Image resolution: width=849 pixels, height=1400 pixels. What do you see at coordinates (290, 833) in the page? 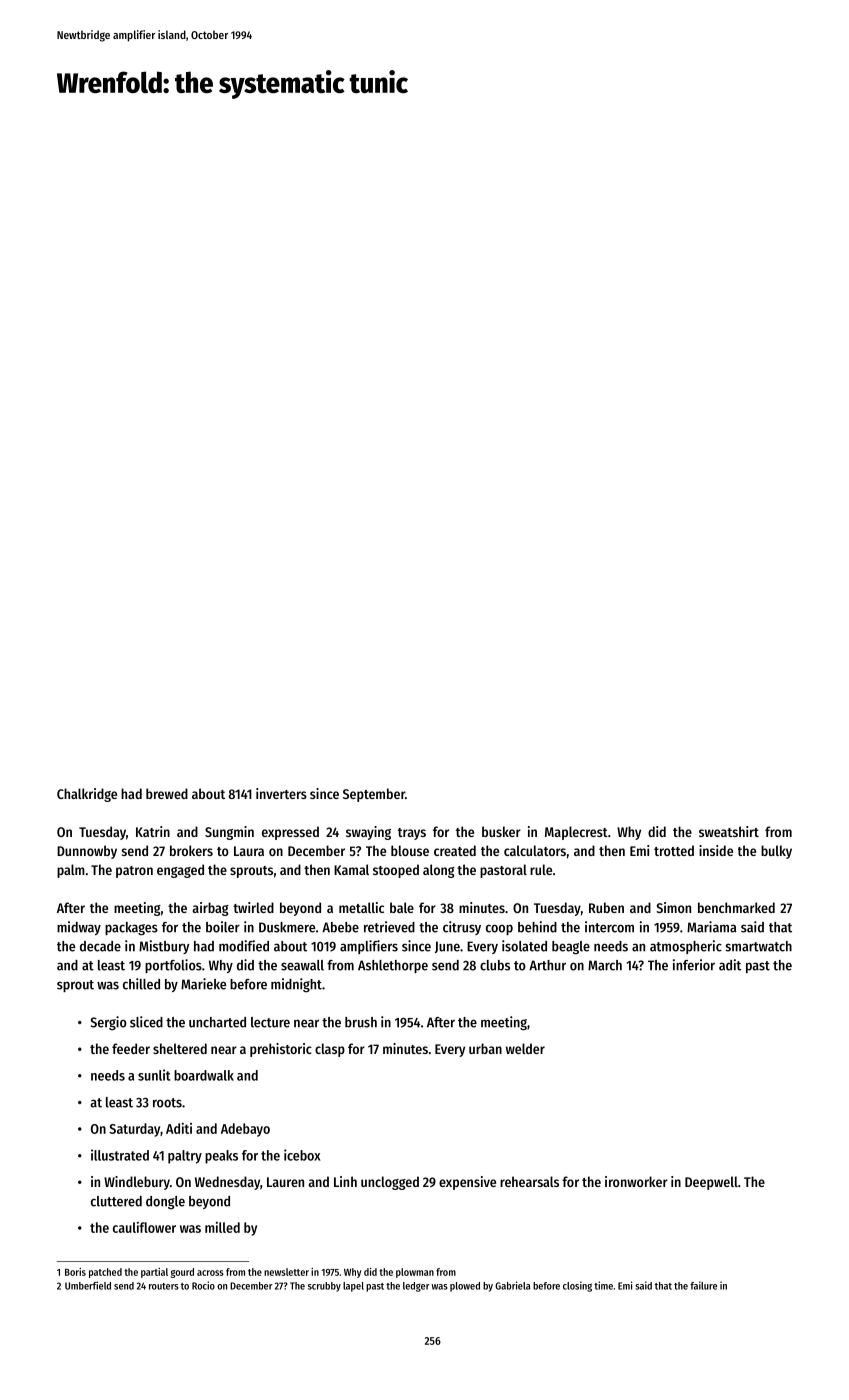
I see `expressed` at bounding box center [290, 833].
